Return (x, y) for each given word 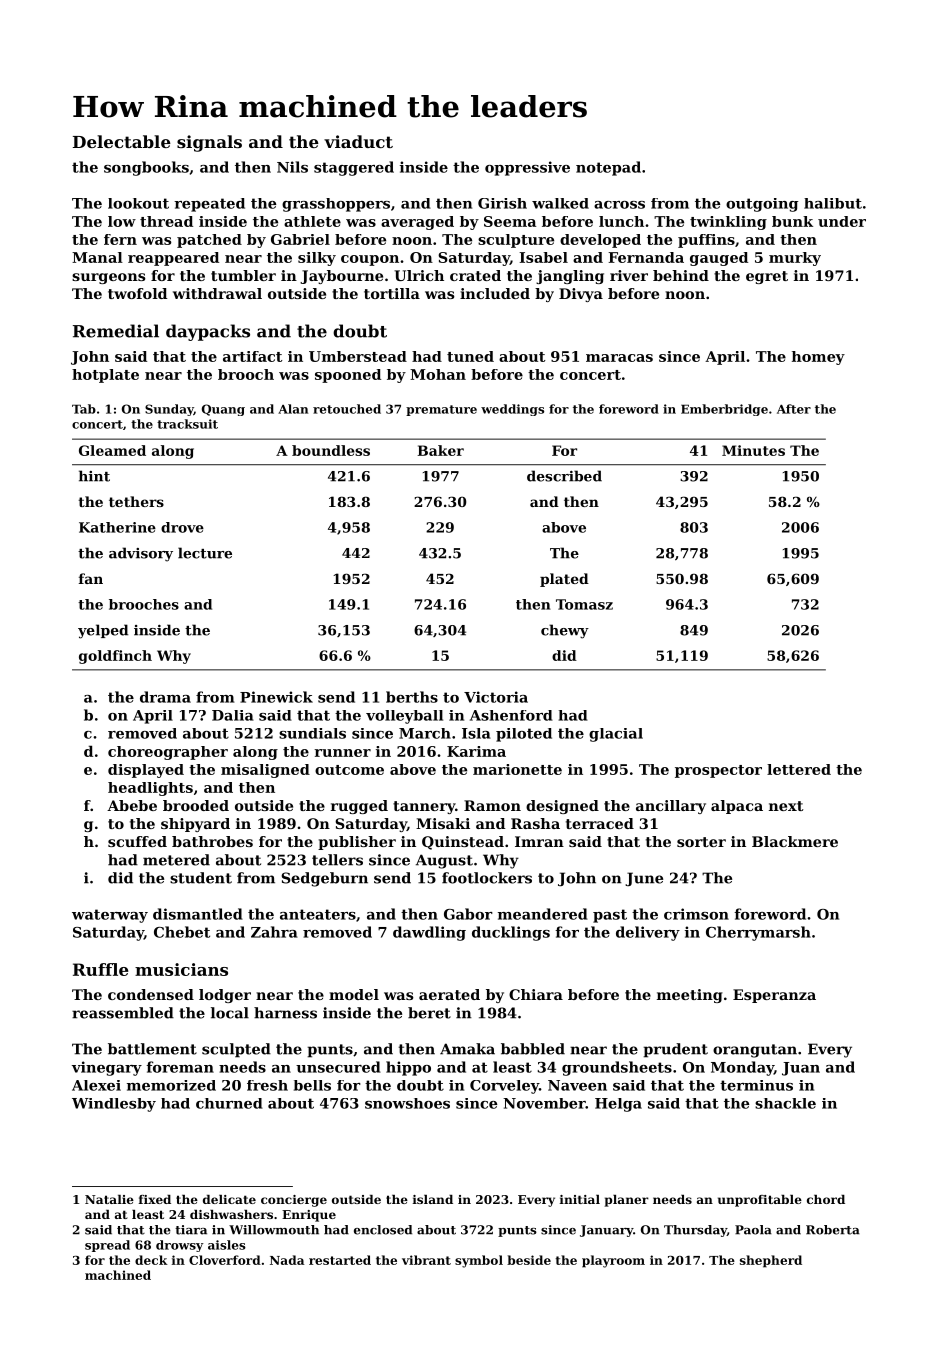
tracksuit (187, 424)
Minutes (753, 450)
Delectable (122, 141)
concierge (294, 1201)
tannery (424, 807)
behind (681, 275)
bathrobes (212, 841)
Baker (440, 450)
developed (600, 241)
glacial (616, 735)
